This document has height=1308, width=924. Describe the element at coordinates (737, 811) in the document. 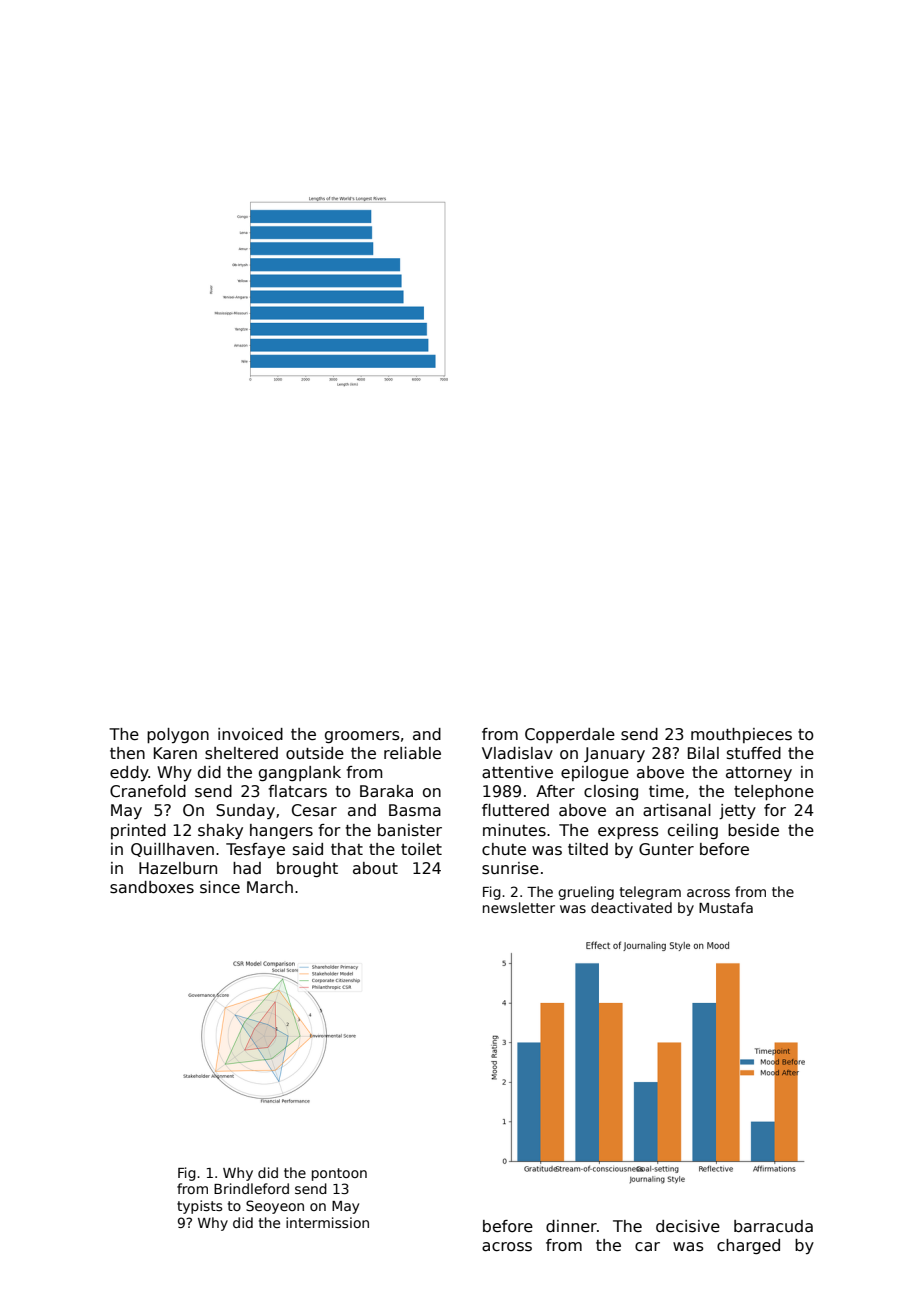

I see `jetty` at that location.
